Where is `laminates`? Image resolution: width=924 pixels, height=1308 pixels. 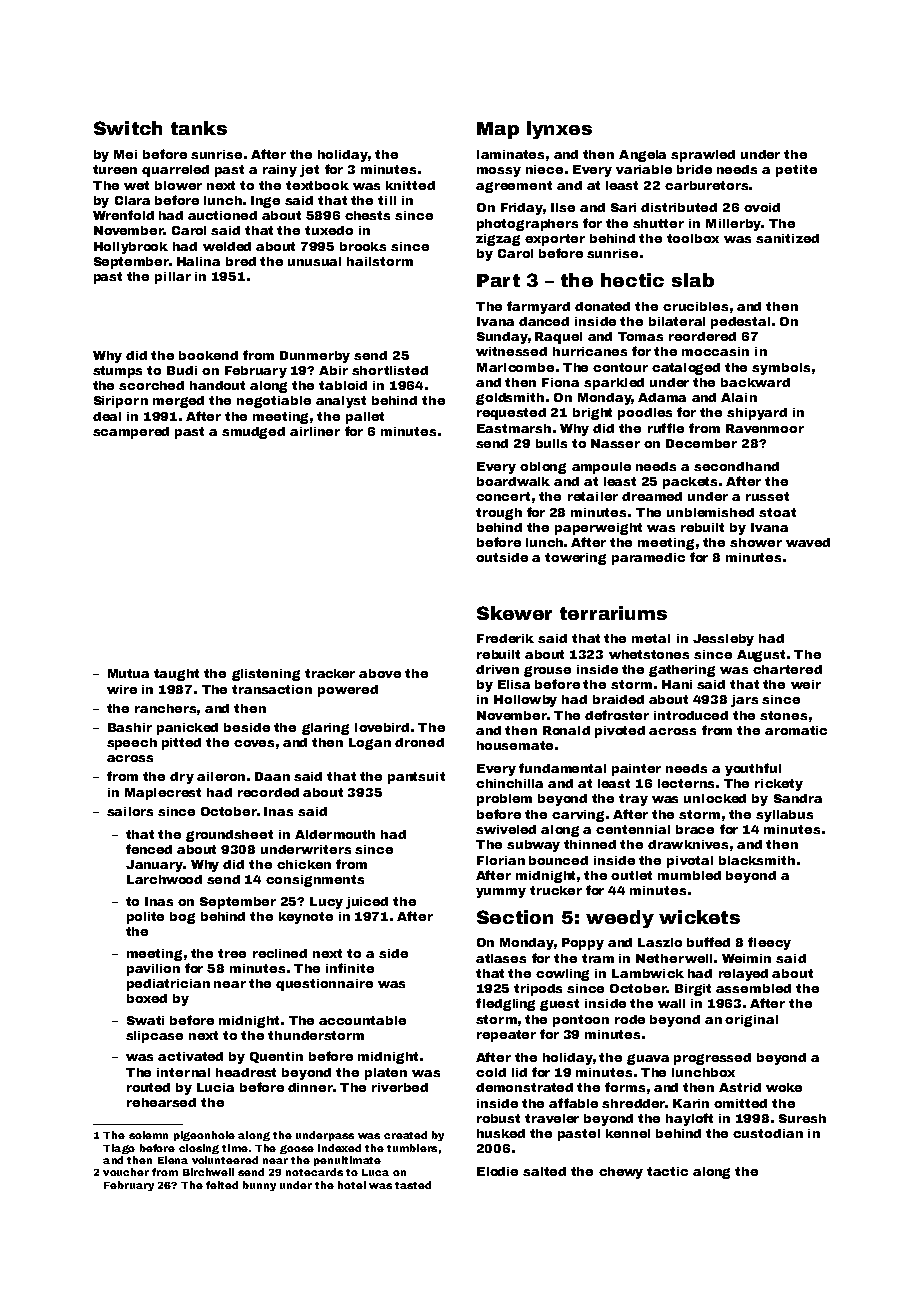
laminates is located at coordinates (510, 154).
